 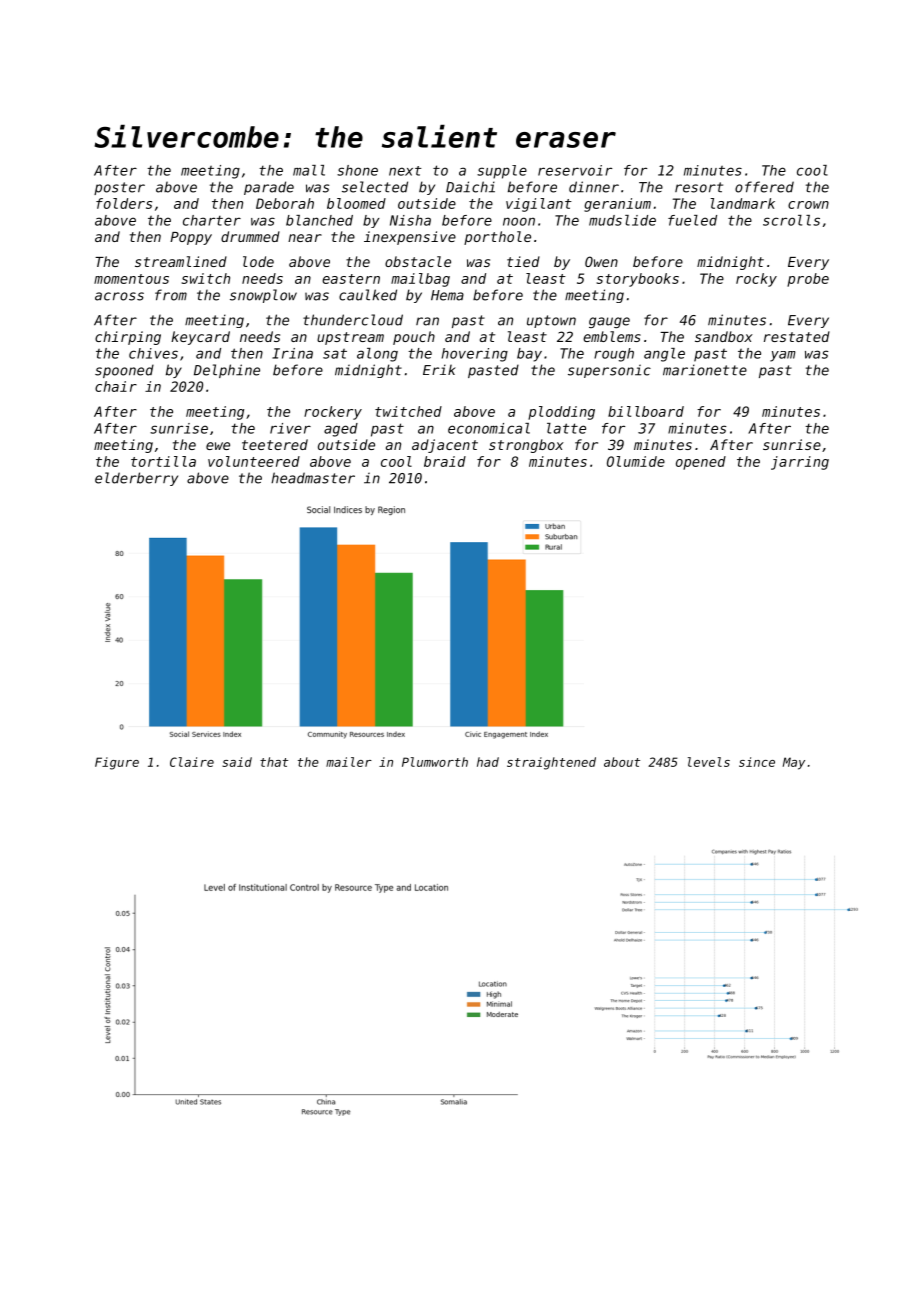 I want to click on Figure, so click(x=117, y=763).
